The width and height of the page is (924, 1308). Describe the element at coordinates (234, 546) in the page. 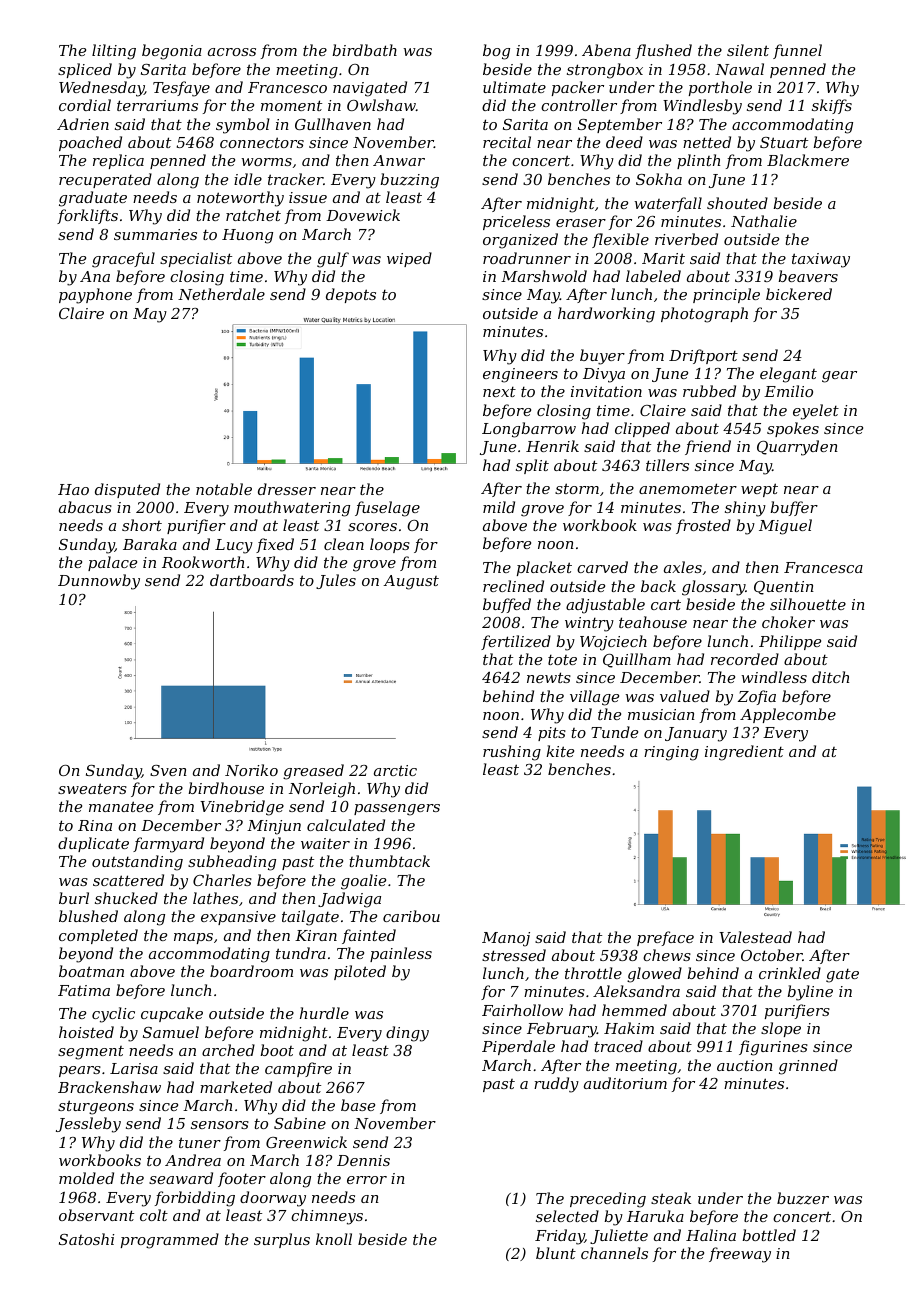

I see `Lucy` at that location.
